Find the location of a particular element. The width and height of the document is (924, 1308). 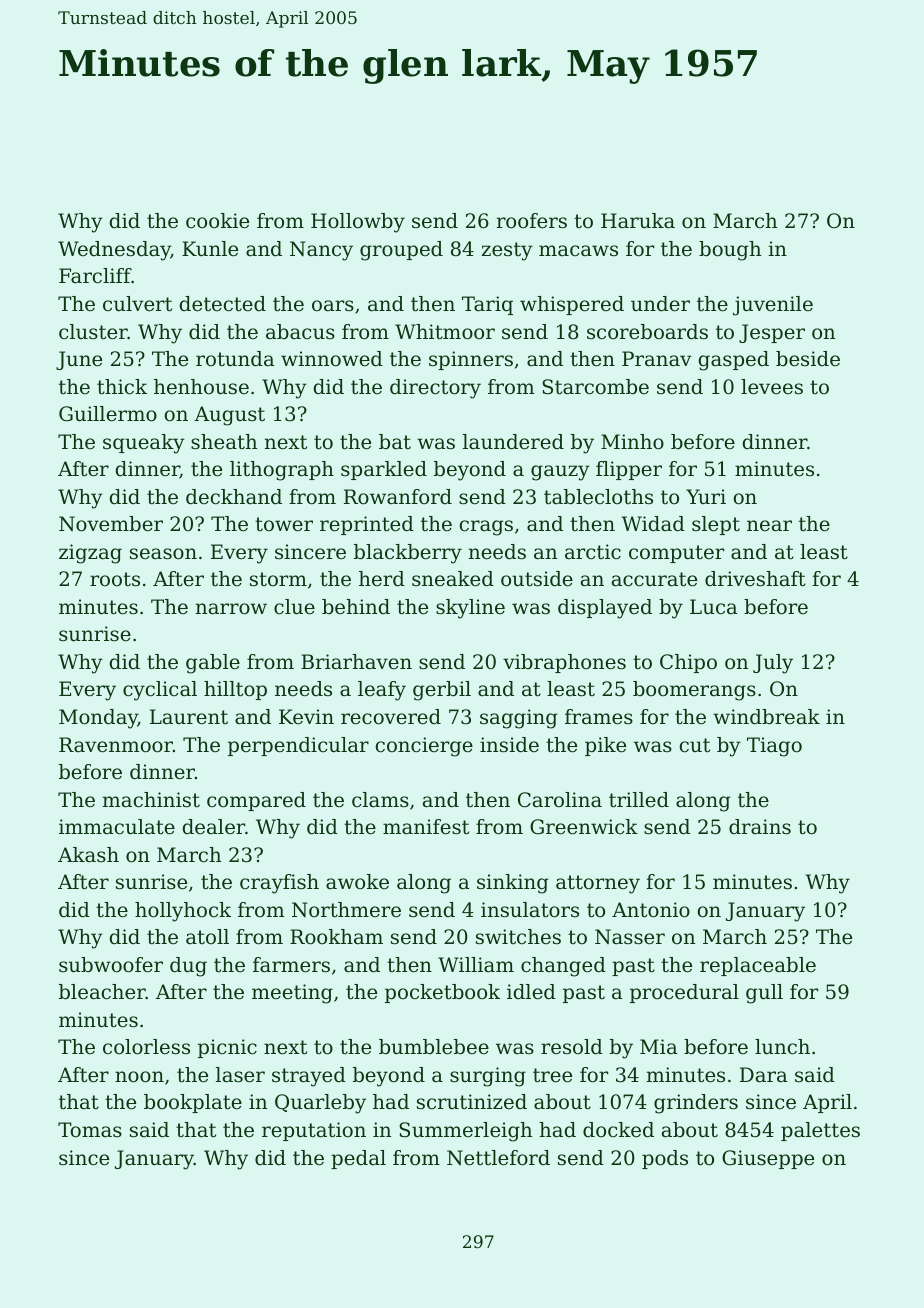

gauzy is located at coordinates (560, 473).
